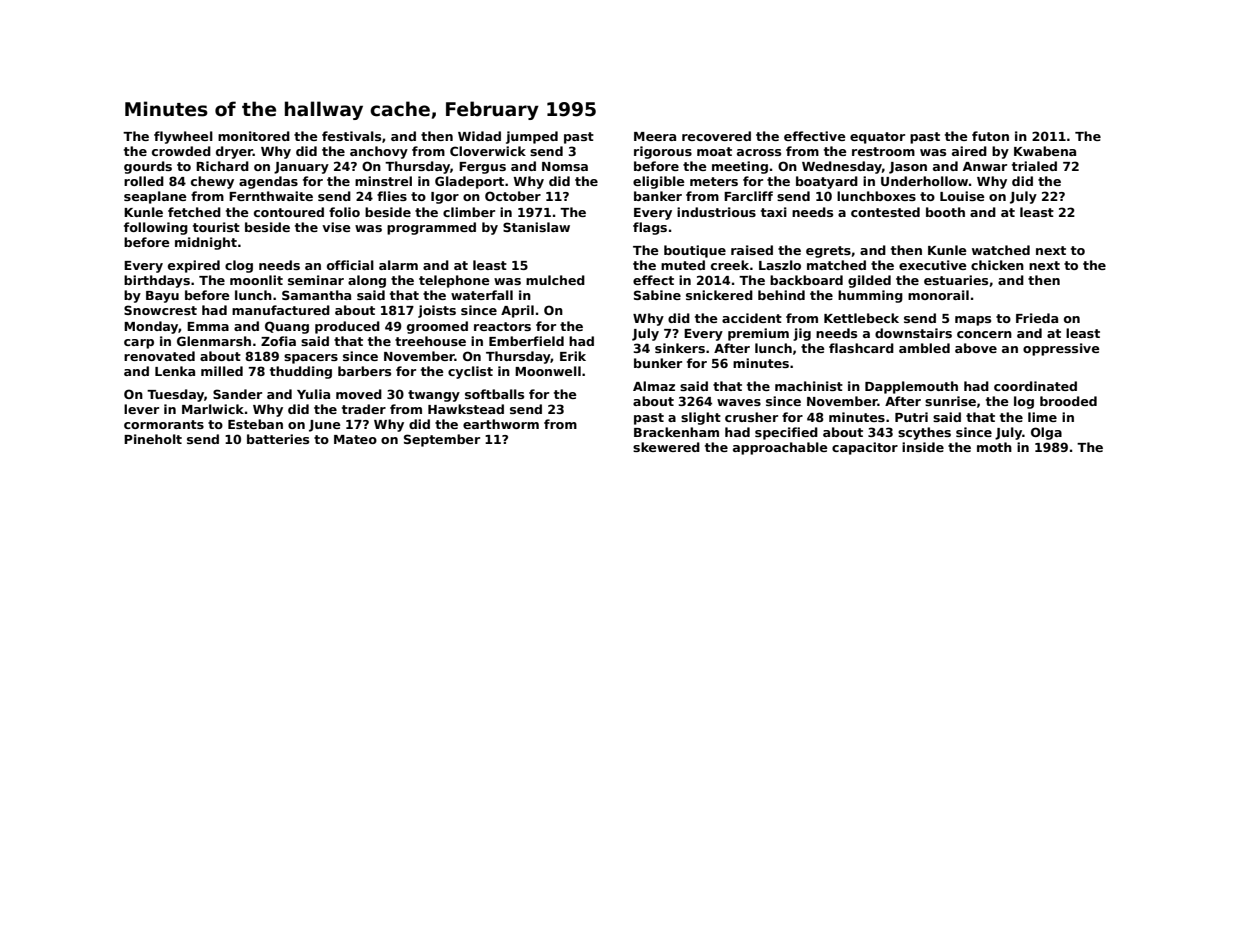  Describe the element at coordinates (990, 136) in the screenshot. I see `futon` at that location.
